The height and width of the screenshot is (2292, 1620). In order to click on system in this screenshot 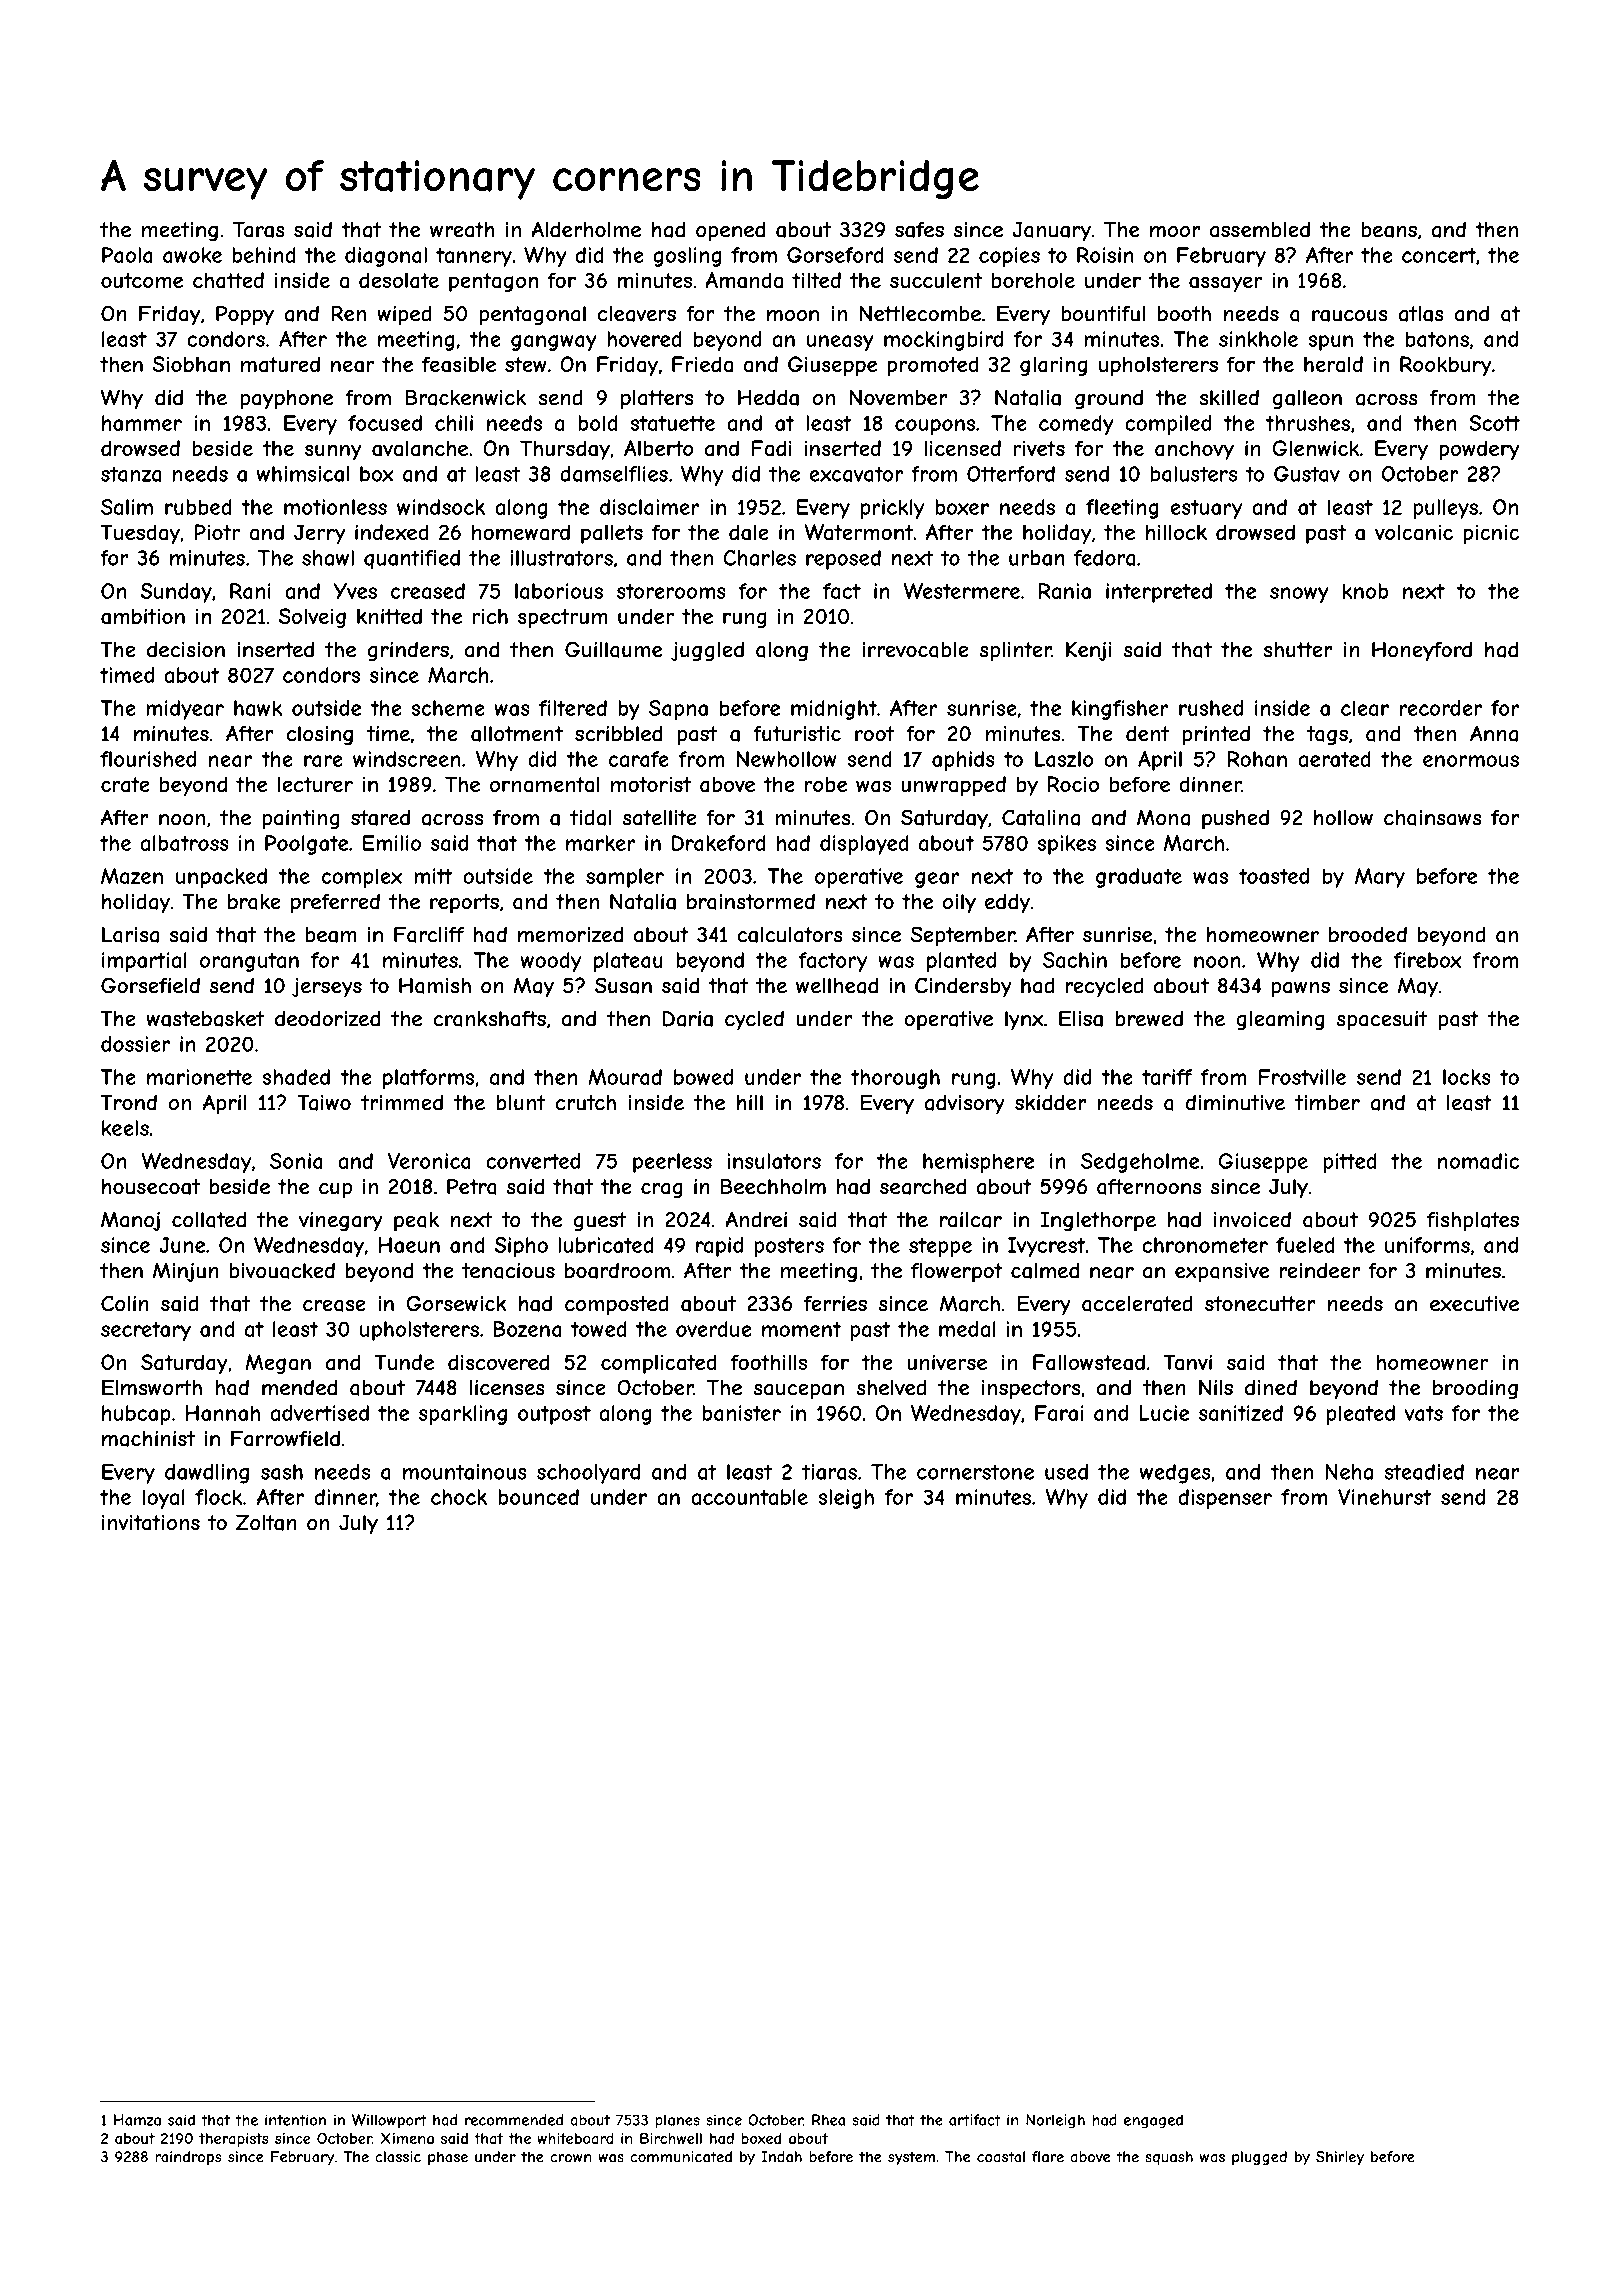, I will do `click(911, 2158)`.
